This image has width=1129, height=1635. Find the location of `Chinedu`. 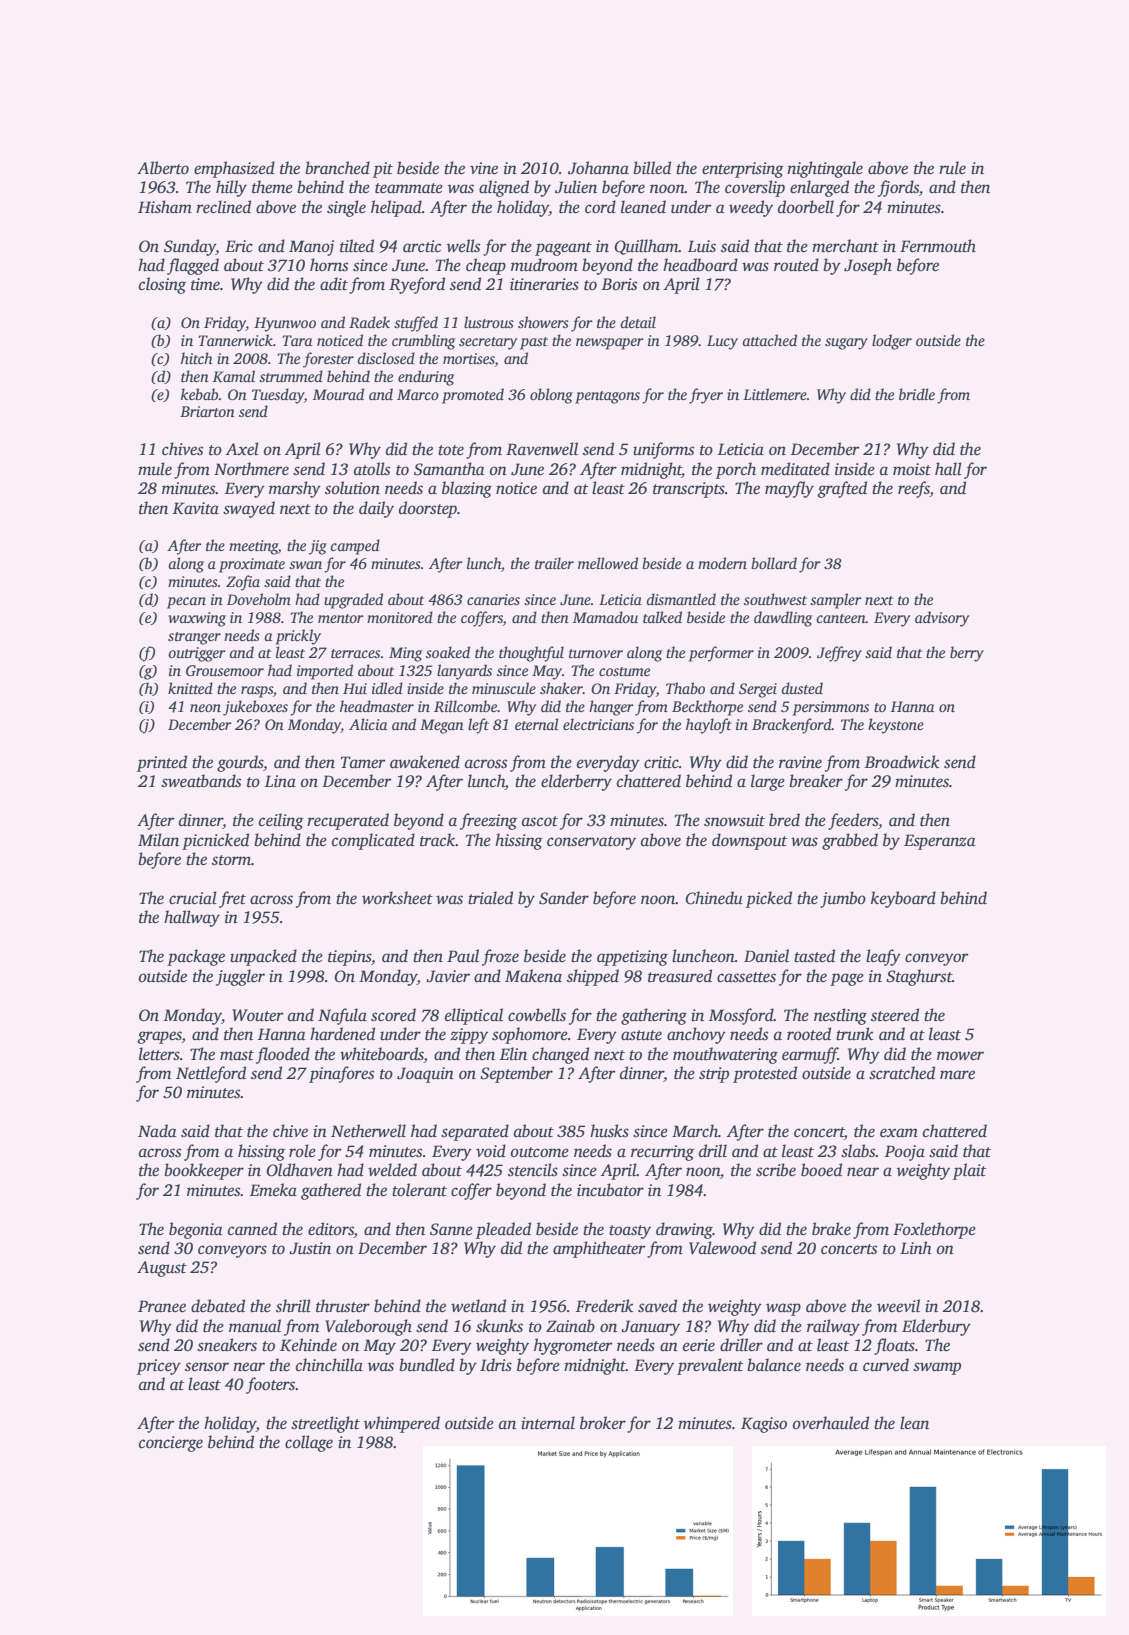

Chinedu is located at coordinates (714, 898).
